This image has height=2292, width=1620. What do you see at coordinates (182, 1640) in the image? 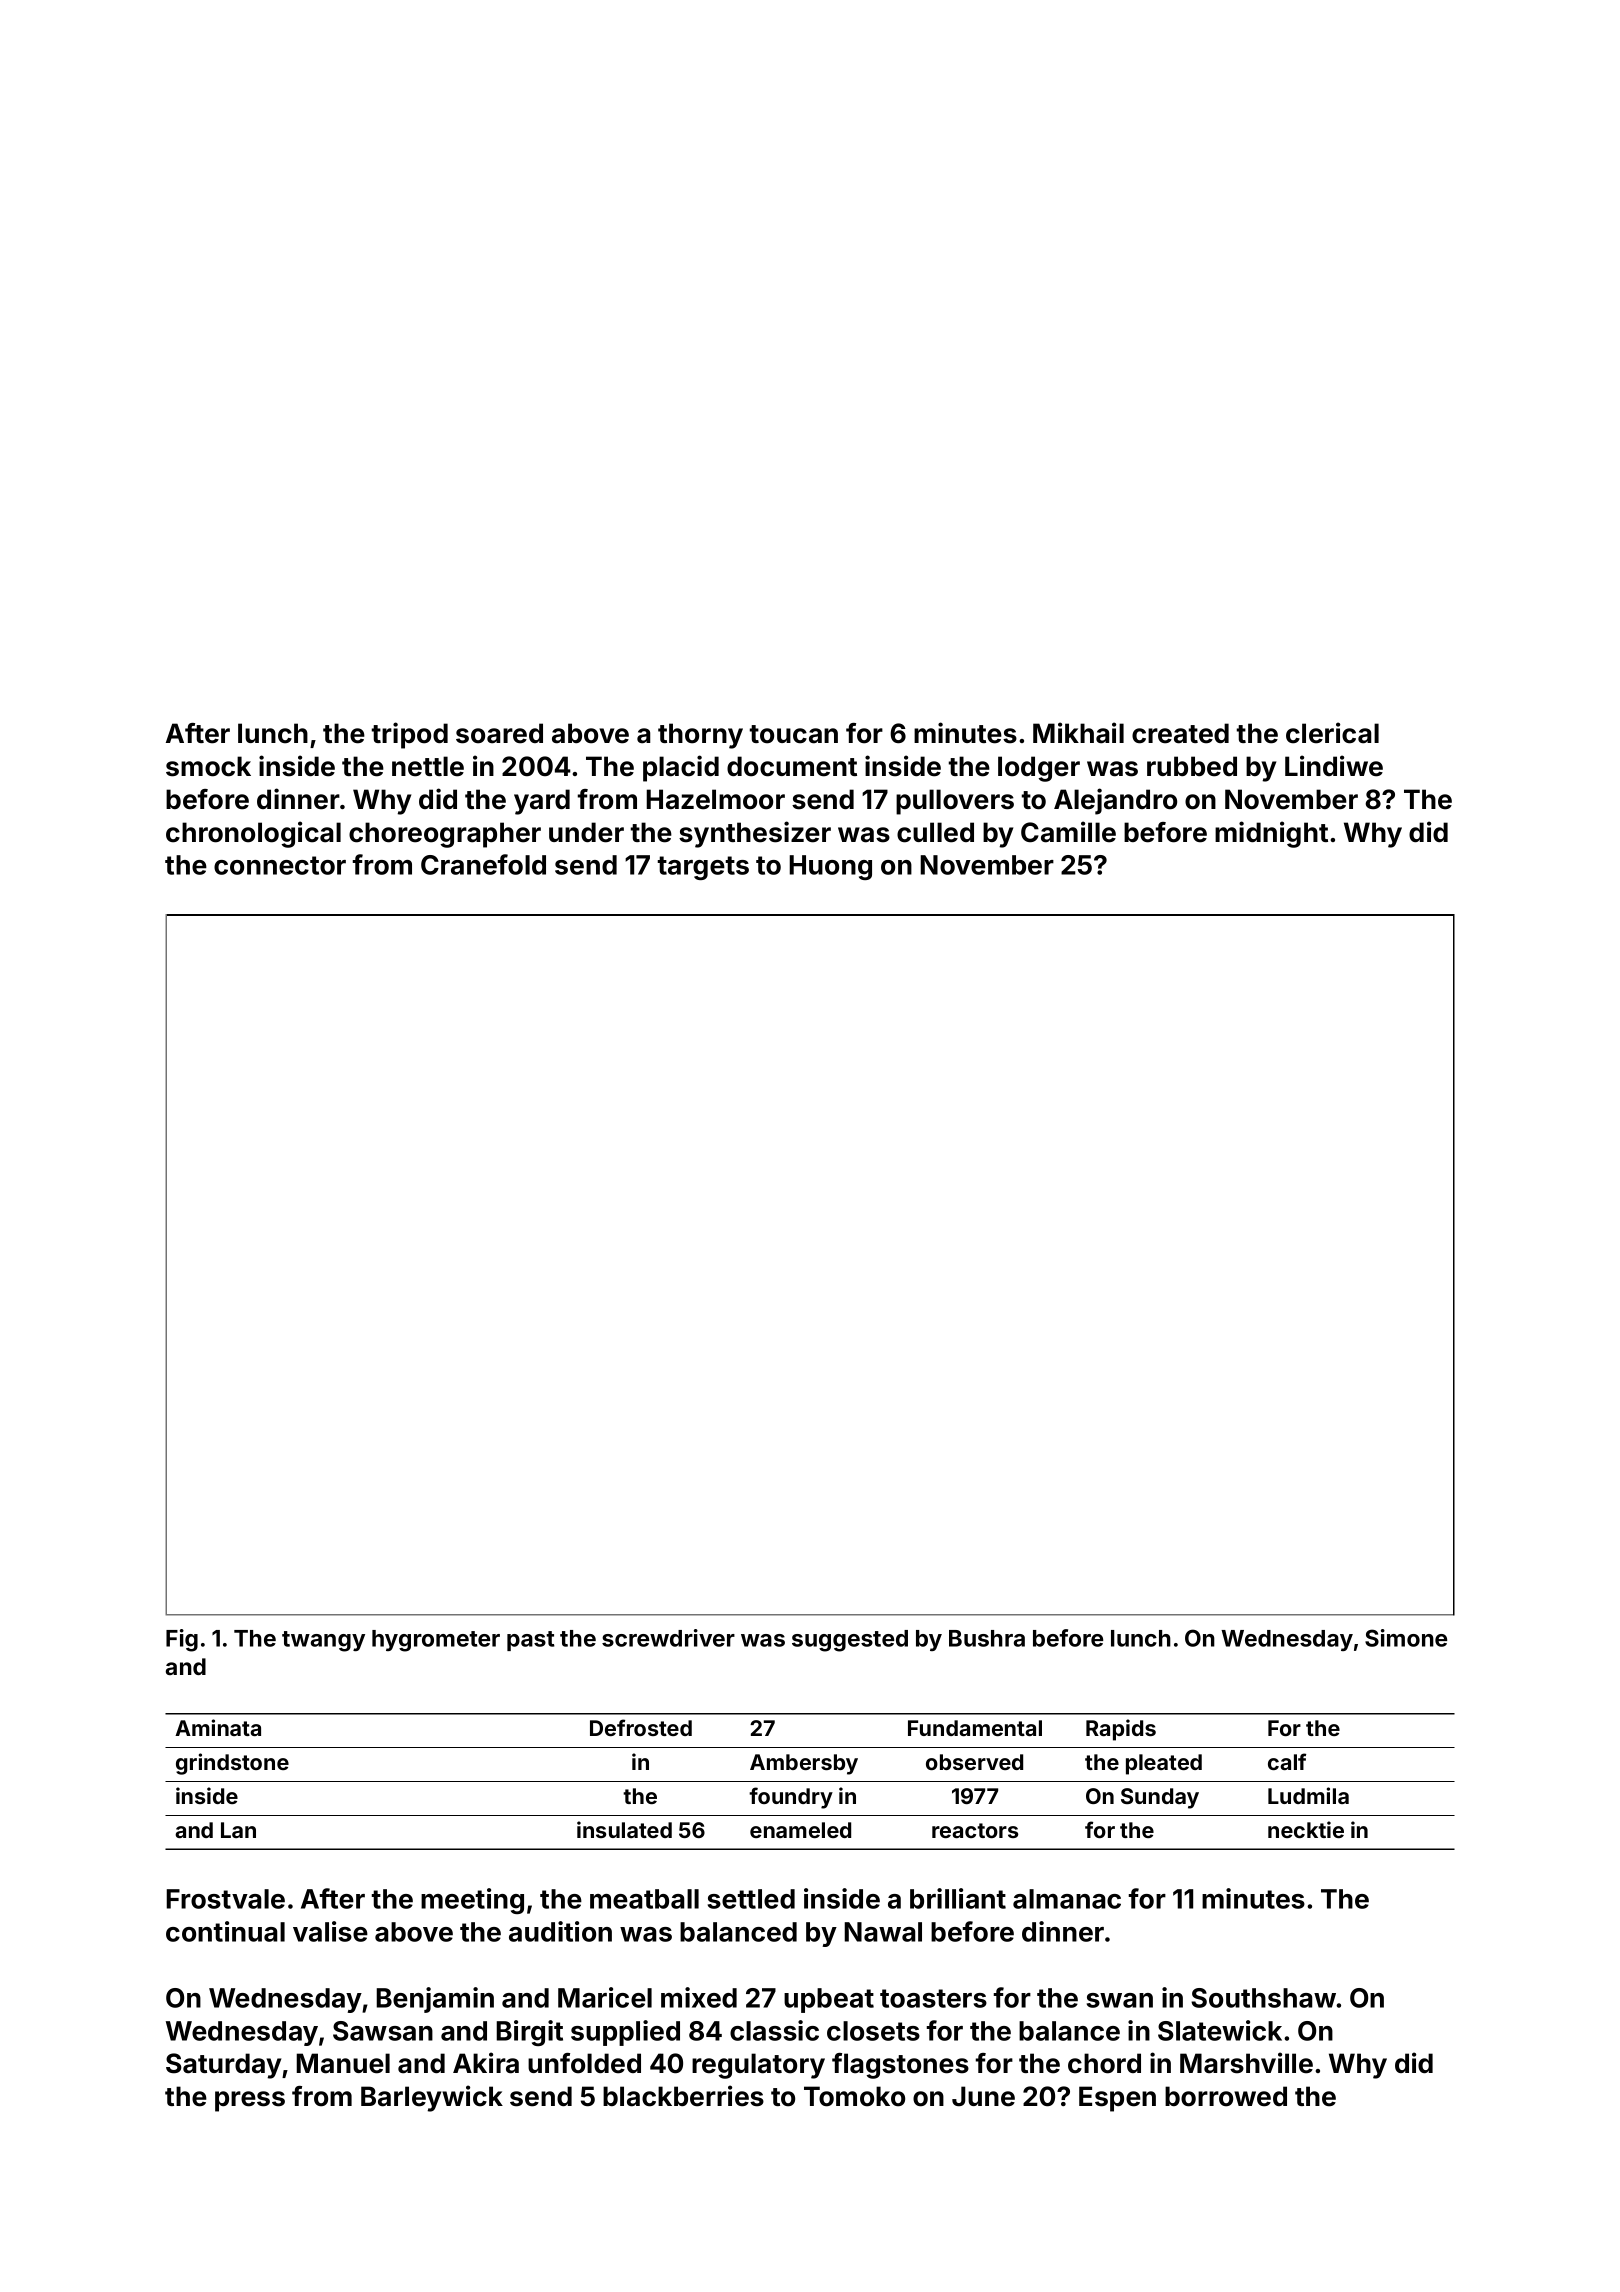
I see `Fig` at bounding box center [182, 1640].
